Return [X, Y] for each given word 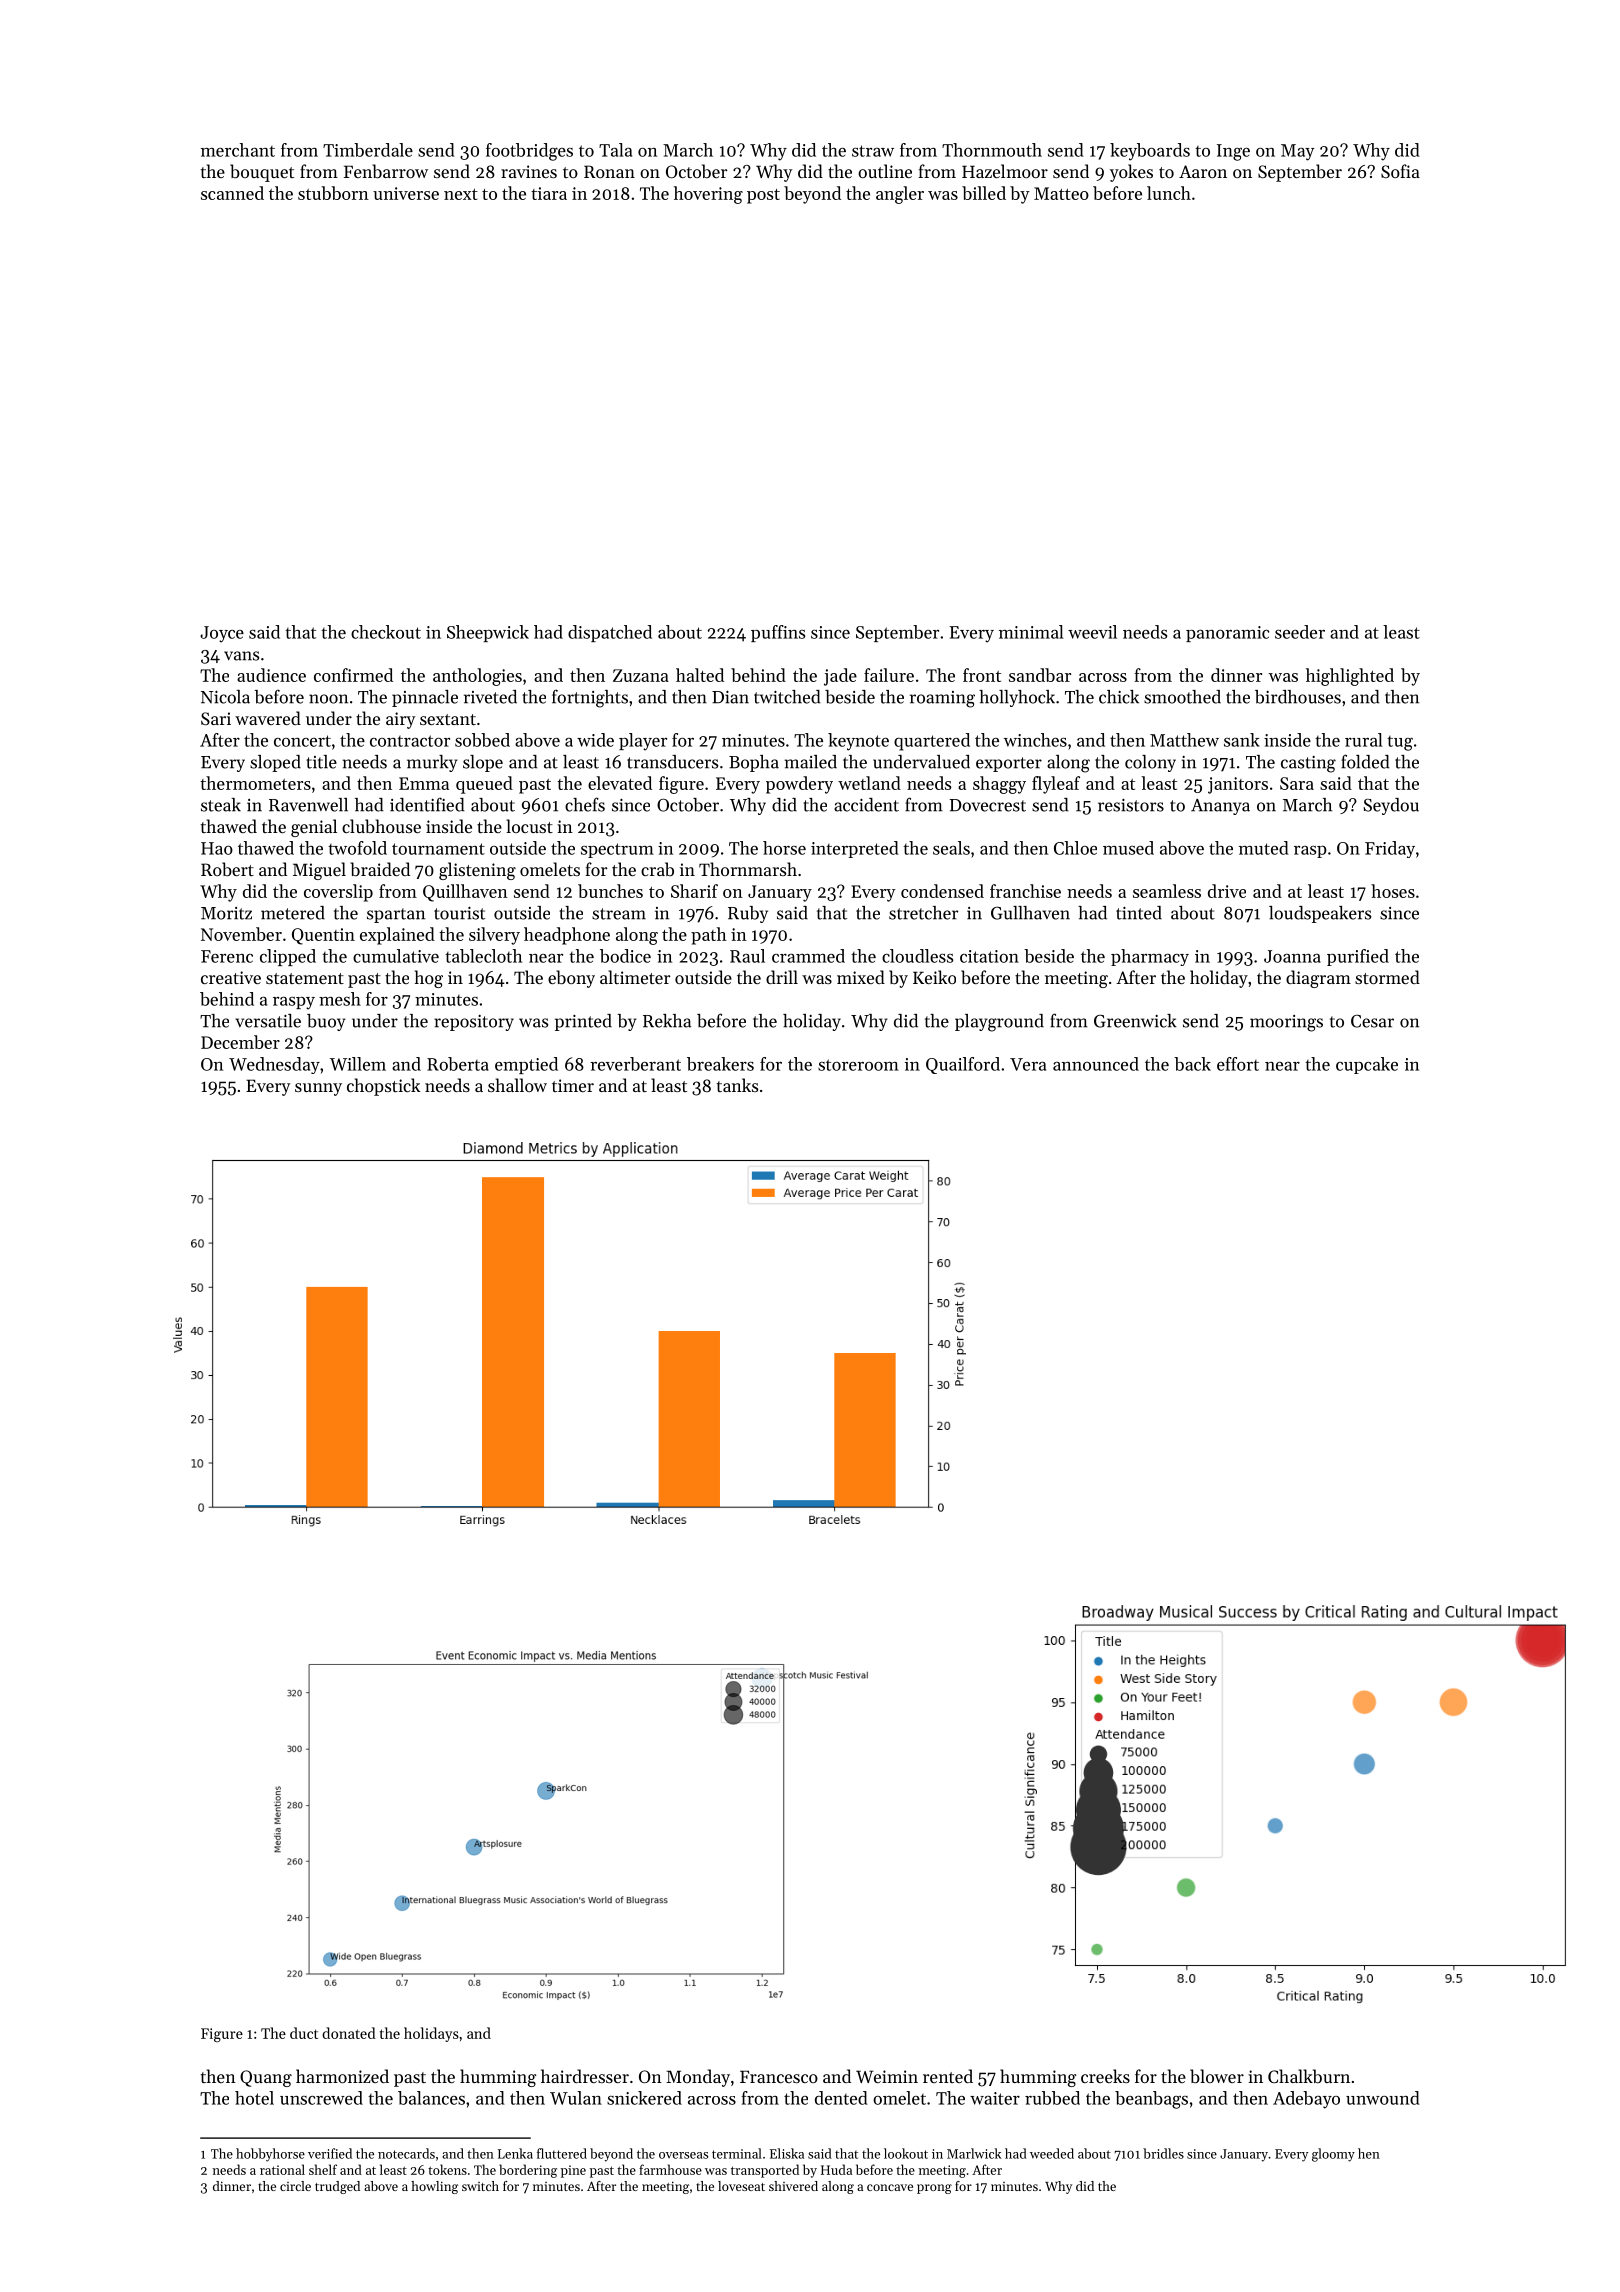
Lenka [515, 2153]
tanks [737, 1085]
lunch [1169, 193]
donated [349, 2033]
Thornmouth [992, 150]
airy [400, 720]
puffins [778, 633]
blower [1217, 2076]
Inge [1233, 152]
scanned [232, 193]
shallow [517, 1085]
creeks [1105, 2076]
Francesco [779, 2076]
